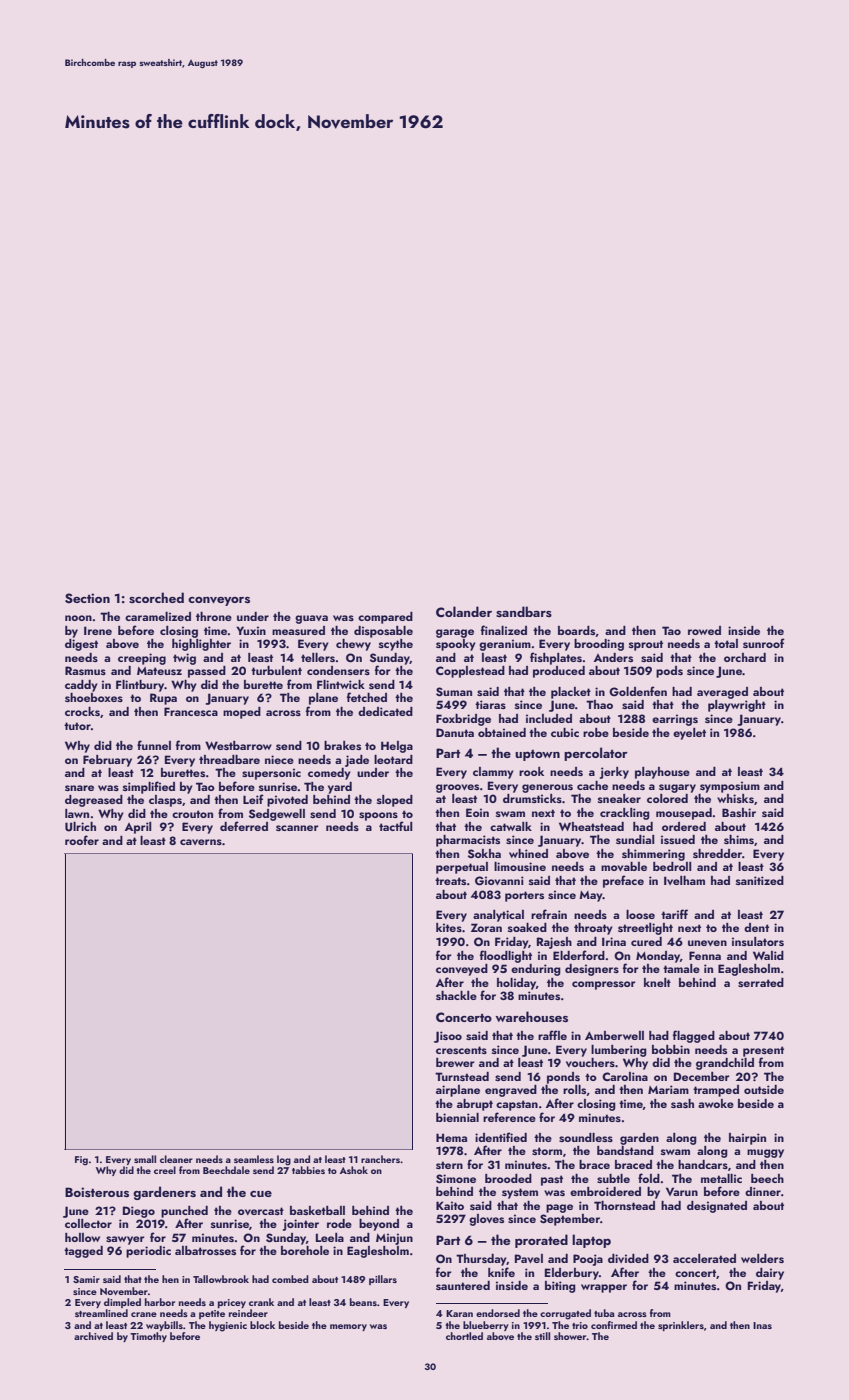 The width and height of the document is (849, 1400). What do you see at coordinates (498, 916) in the document?
I see `analytical` at bounding box center [498, 916].
